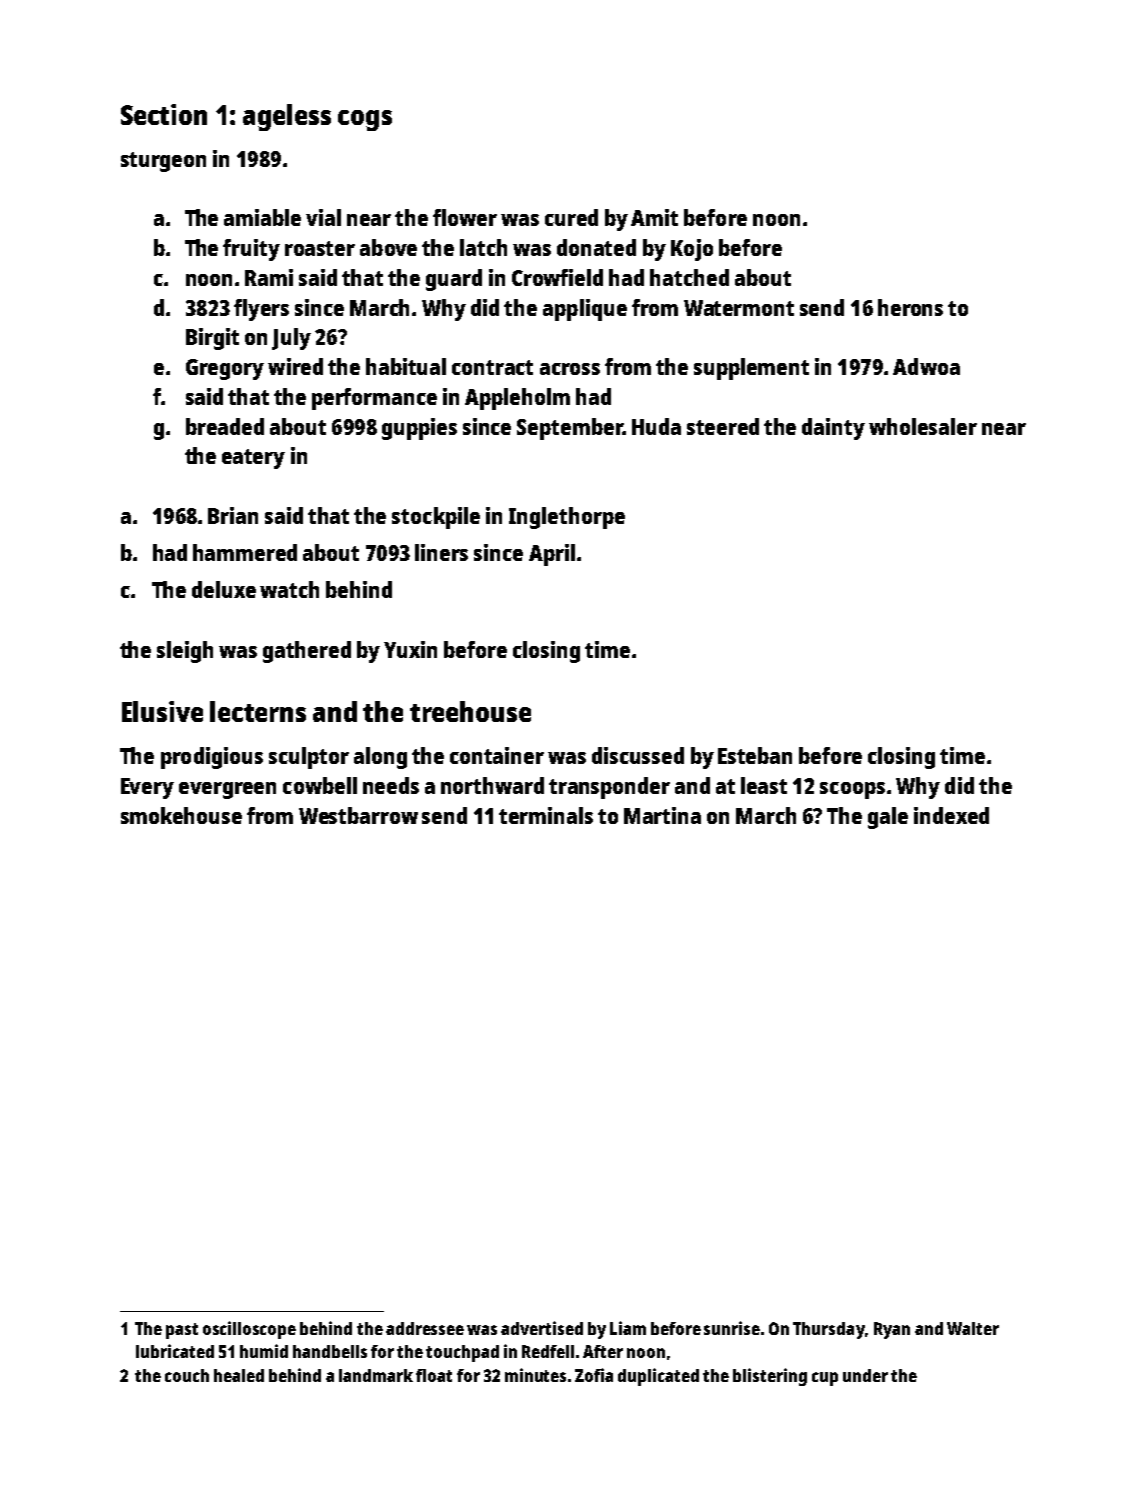 The width and height of the screenshot is (1147, 1485). What do you see at coordinates (755, 755) in the screenshot?
I see `Esteban` at bounding box center [755, 755].
